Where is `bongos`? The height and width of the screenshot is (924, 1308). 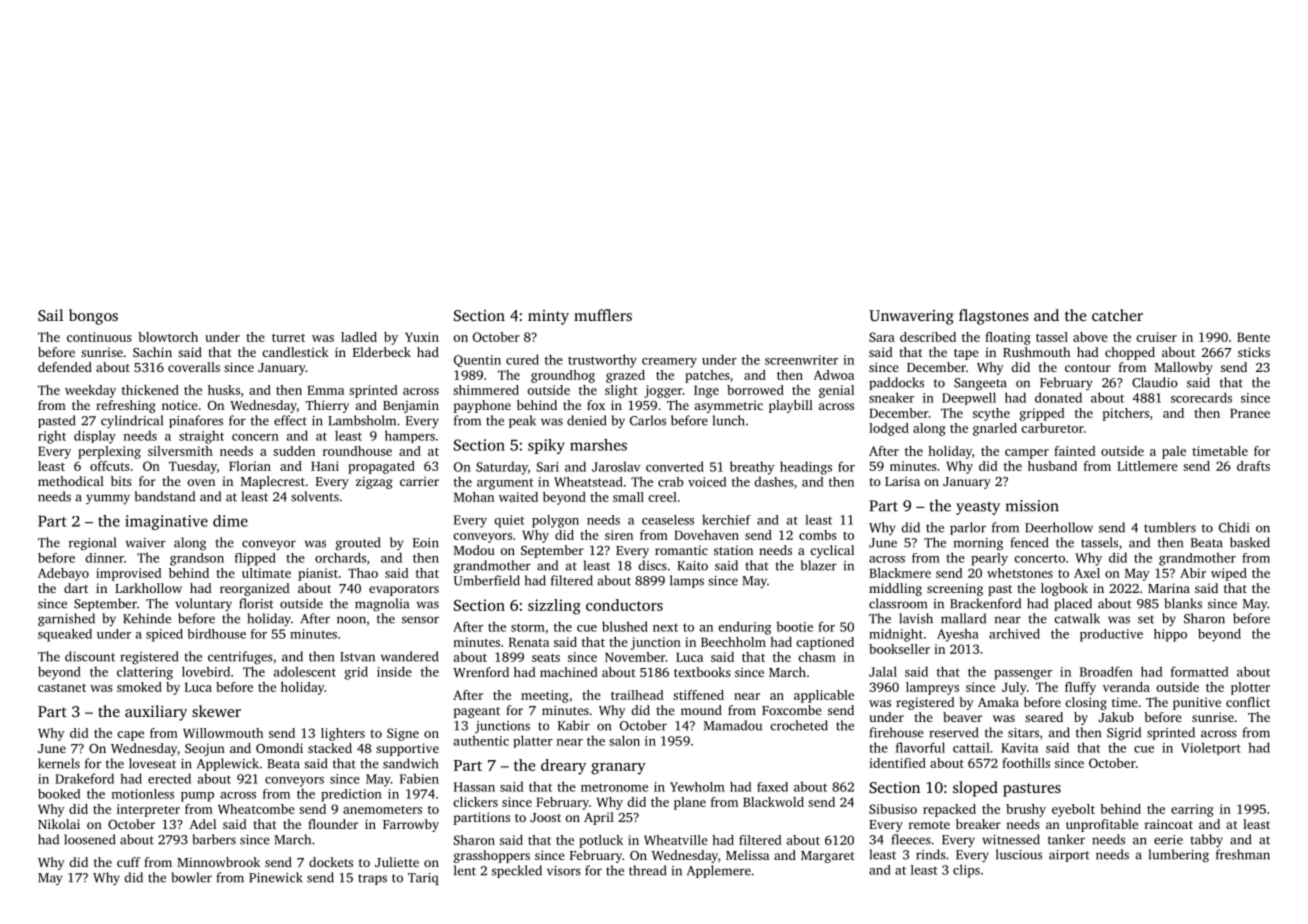 bongos is located at coordinates (93, 317).
